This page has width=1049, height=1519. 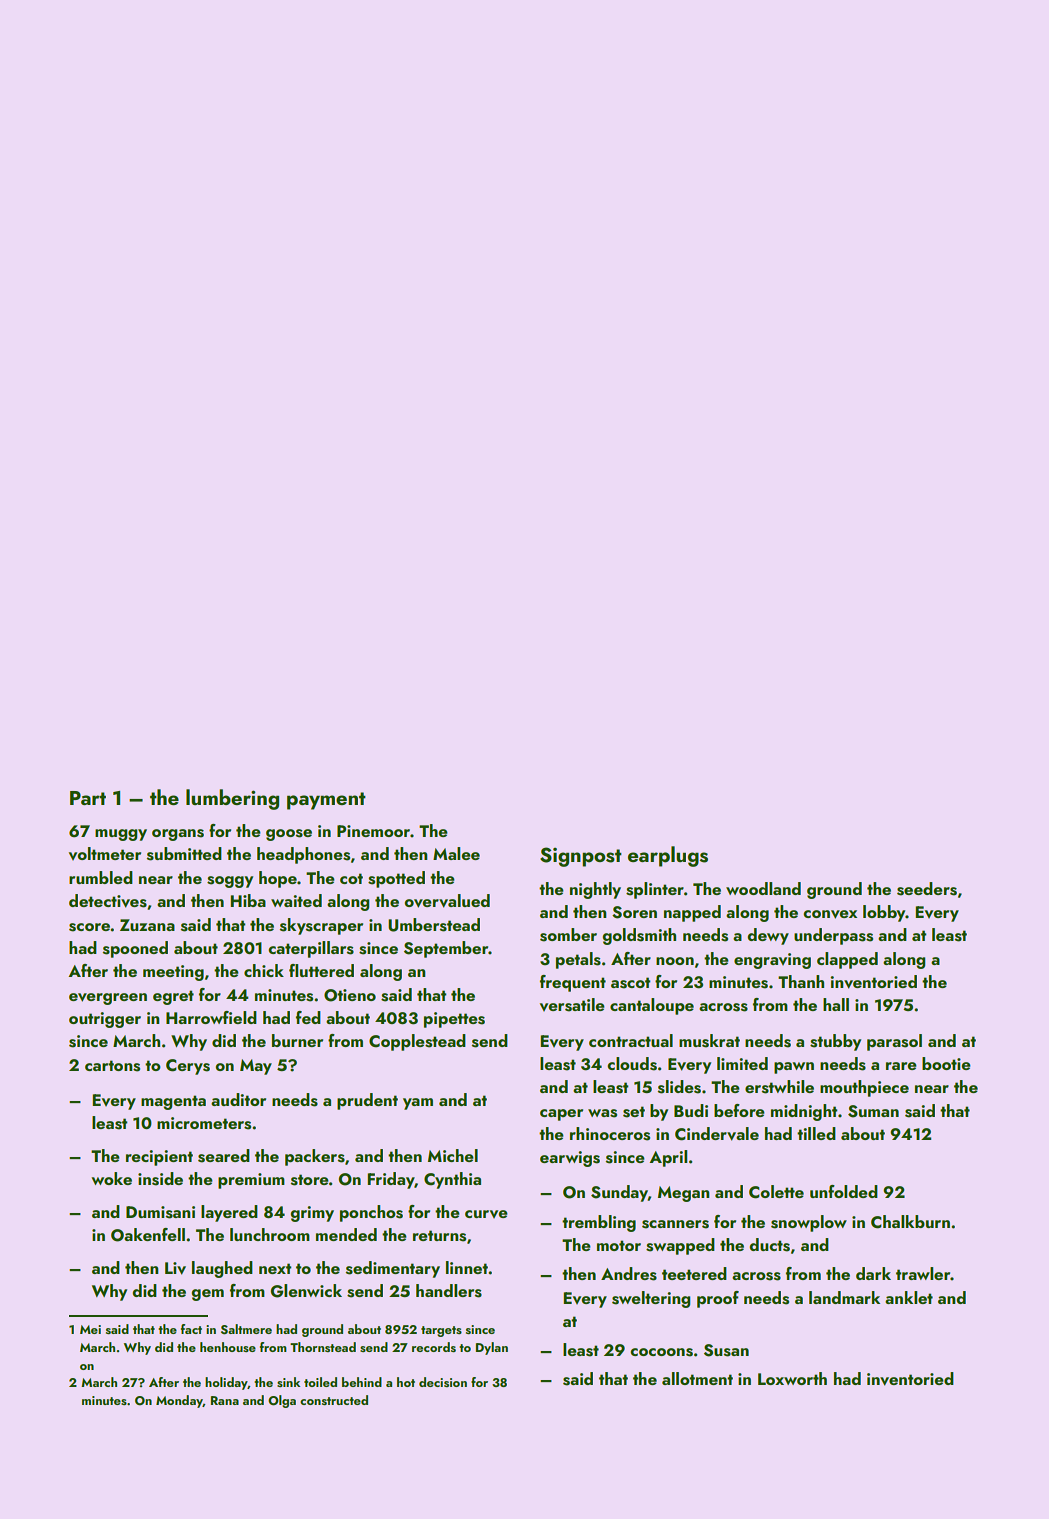 What do you see at coordinates (88, 798) in the page?
I see `Part` at bounding box center [88, 798].
